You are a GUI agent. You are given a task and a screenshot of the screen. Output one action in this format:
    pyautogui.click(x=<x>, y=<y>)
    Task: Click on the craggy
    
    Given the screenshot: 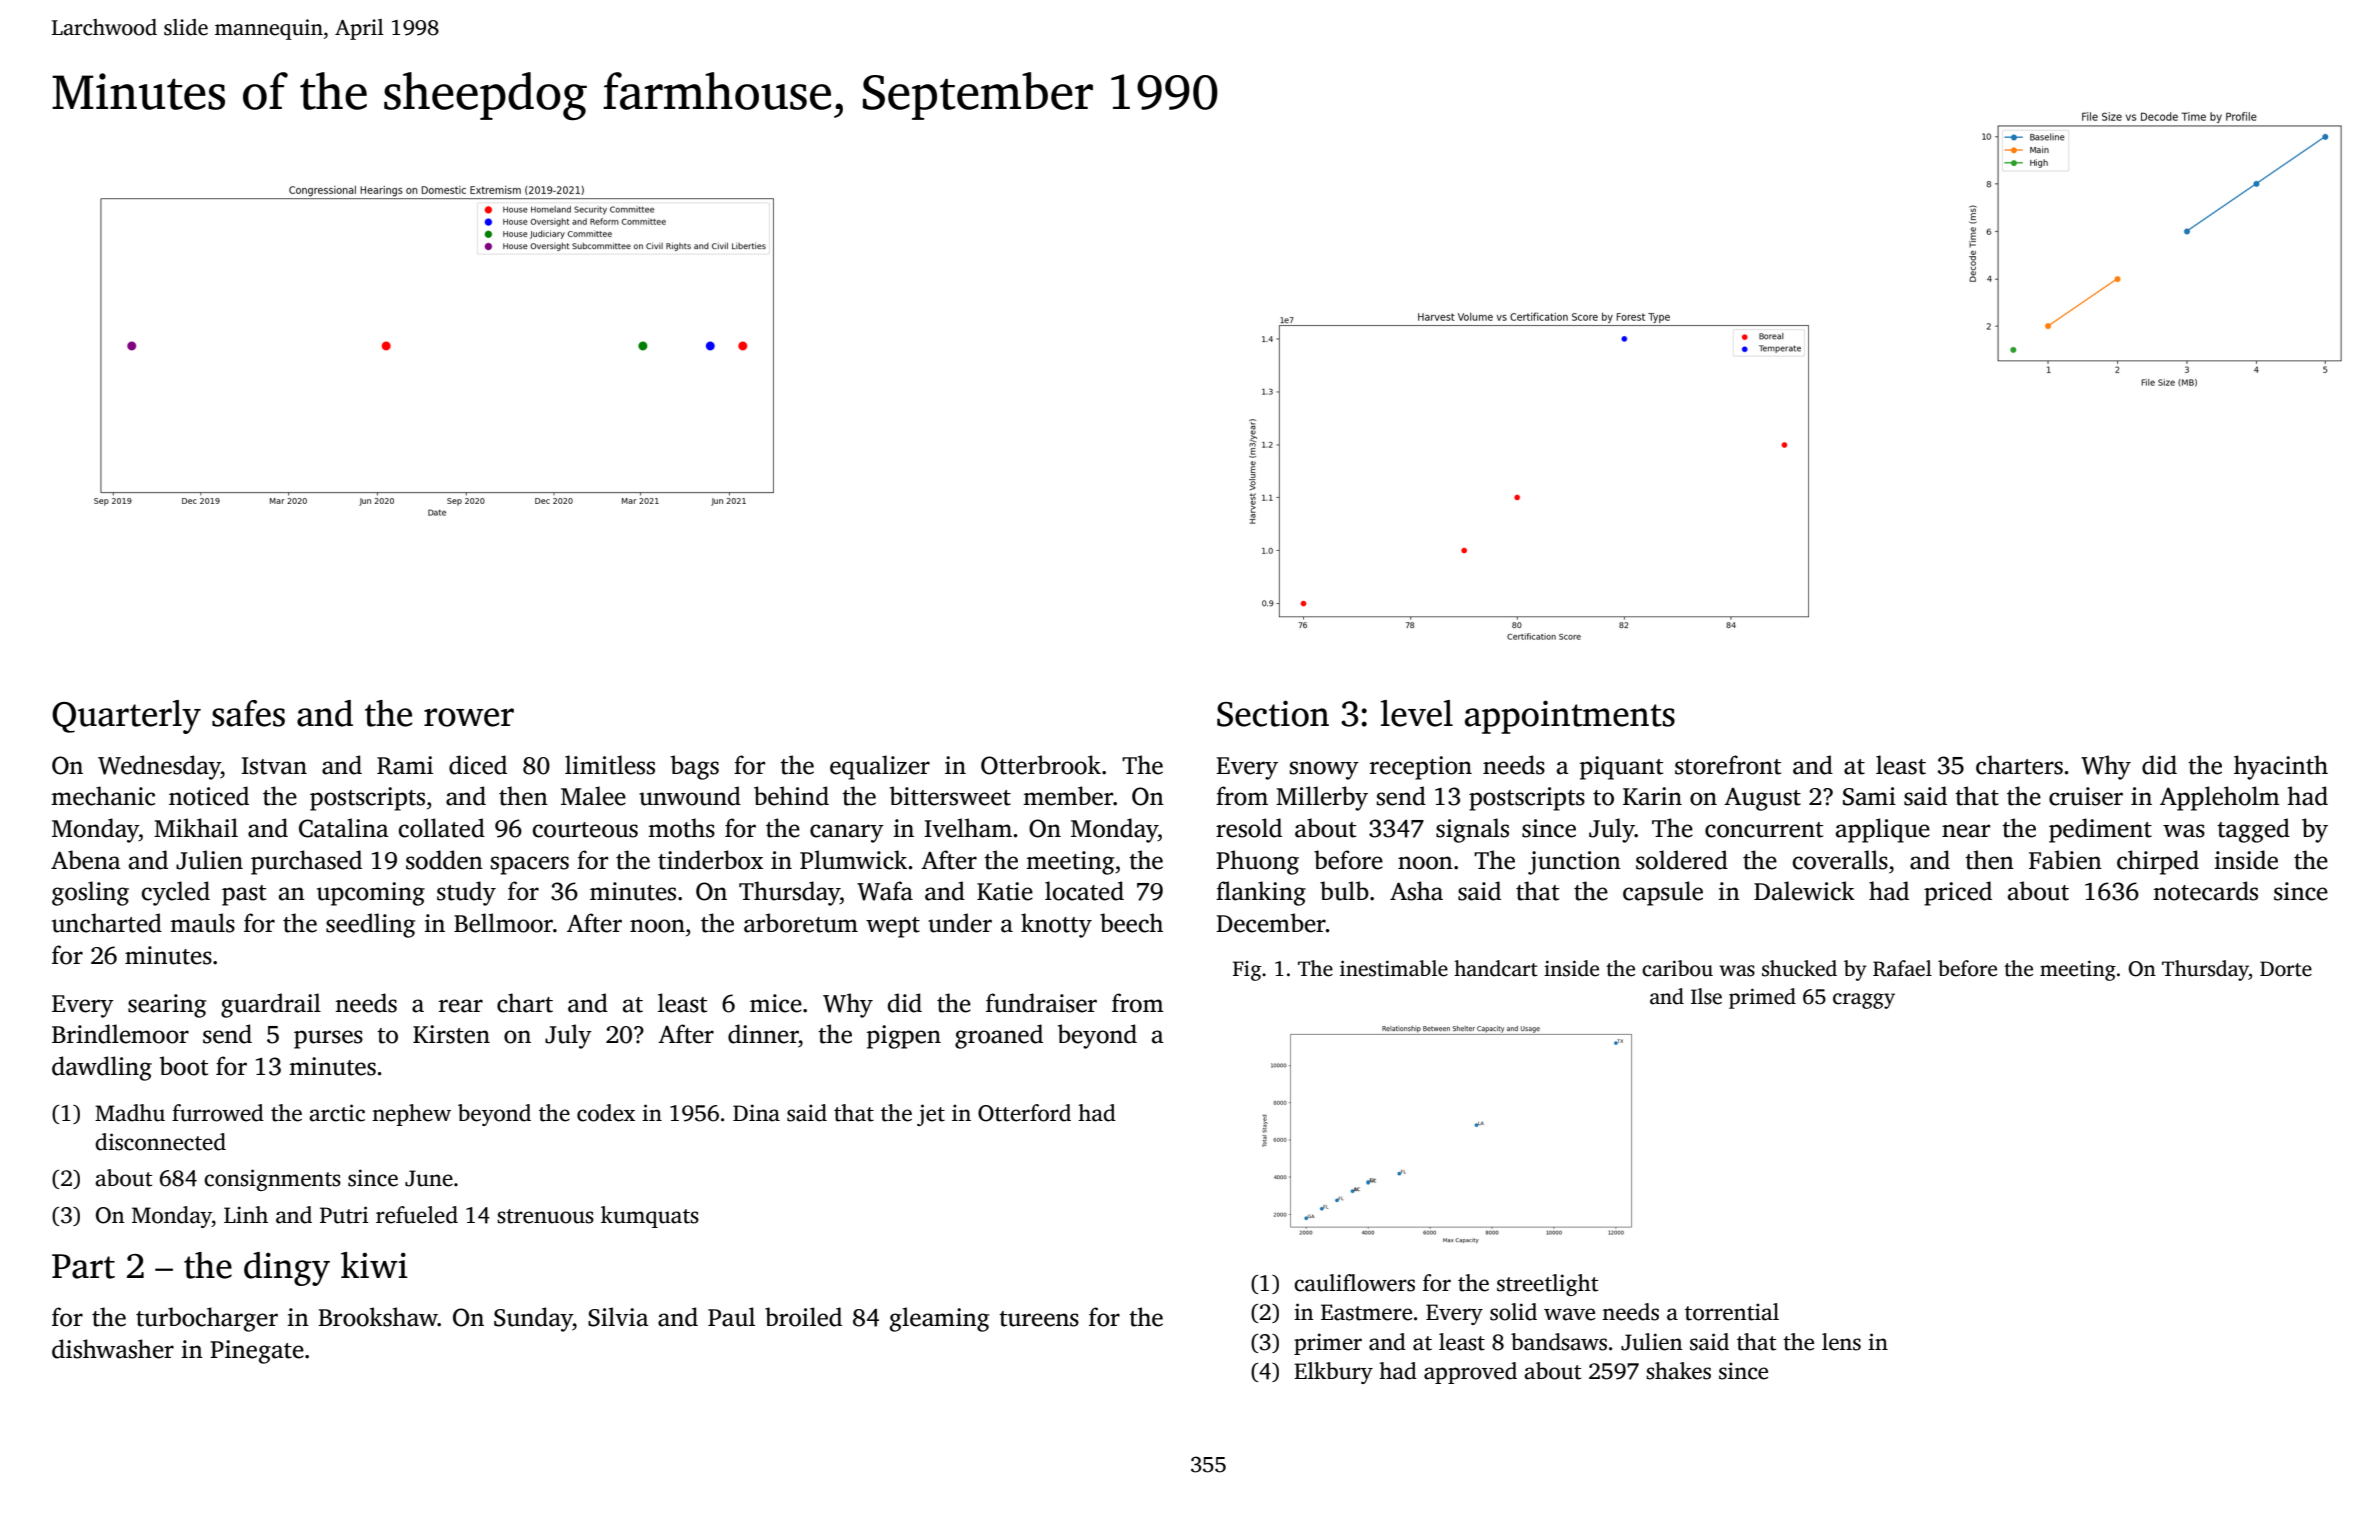 What is the action you would take?
    pyautogui.click(x=1864, y=1001)
